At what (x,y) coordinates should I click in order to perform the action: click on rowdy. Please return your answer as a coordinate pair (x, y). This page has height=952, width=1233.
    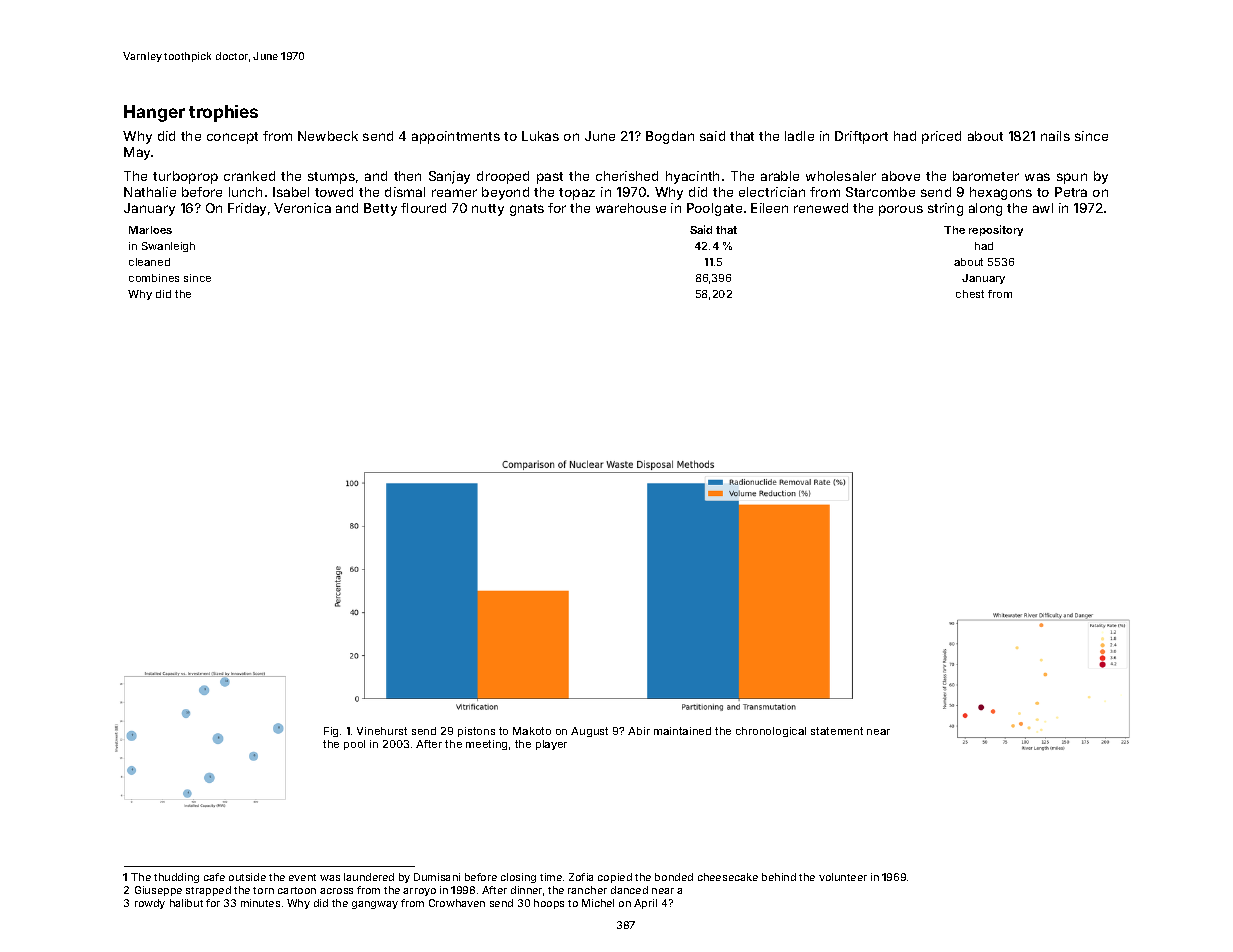
    Looking at the image, I should click on (150, 904).
